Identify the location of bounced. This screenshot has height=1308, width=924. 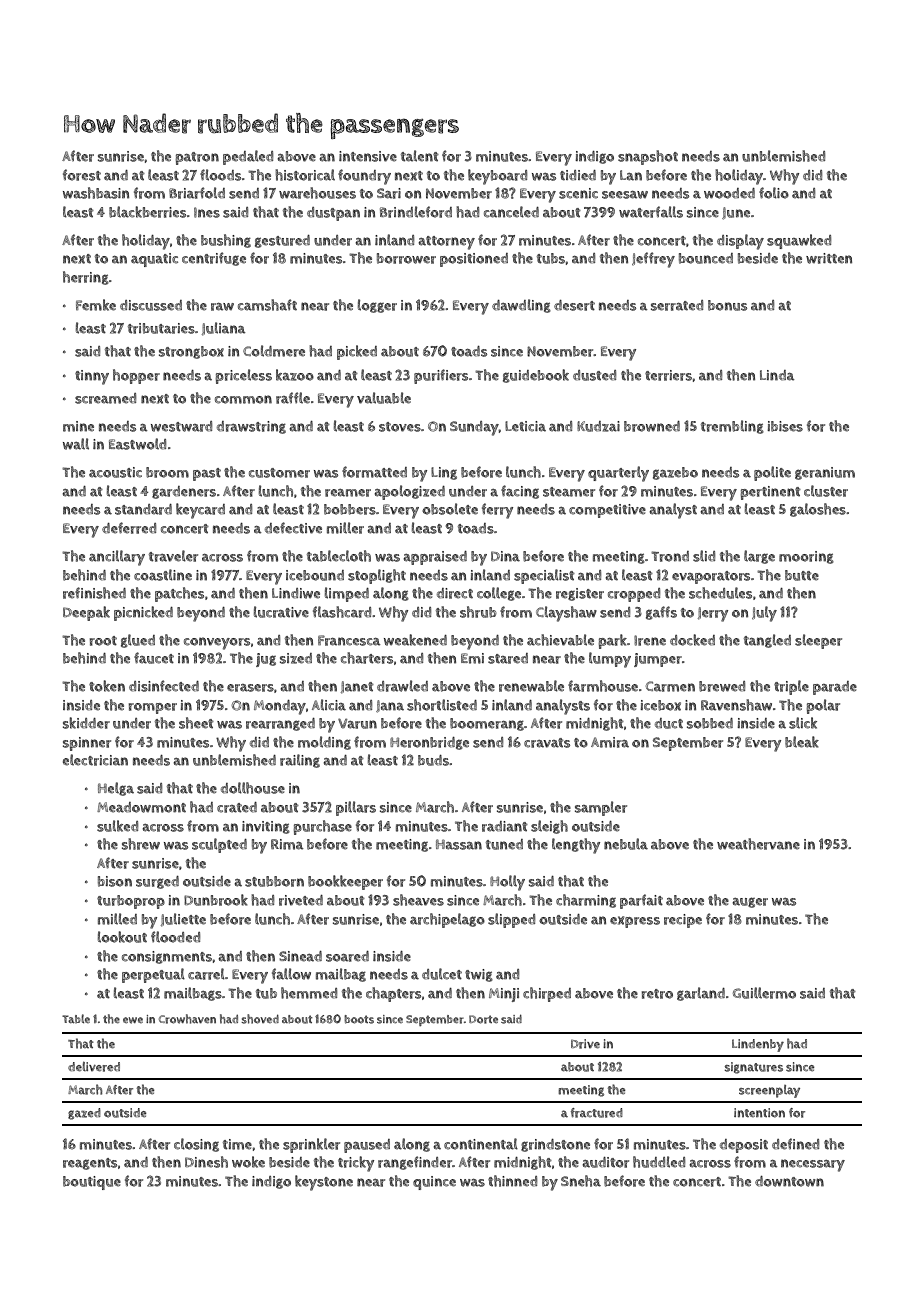
(706, 258).
